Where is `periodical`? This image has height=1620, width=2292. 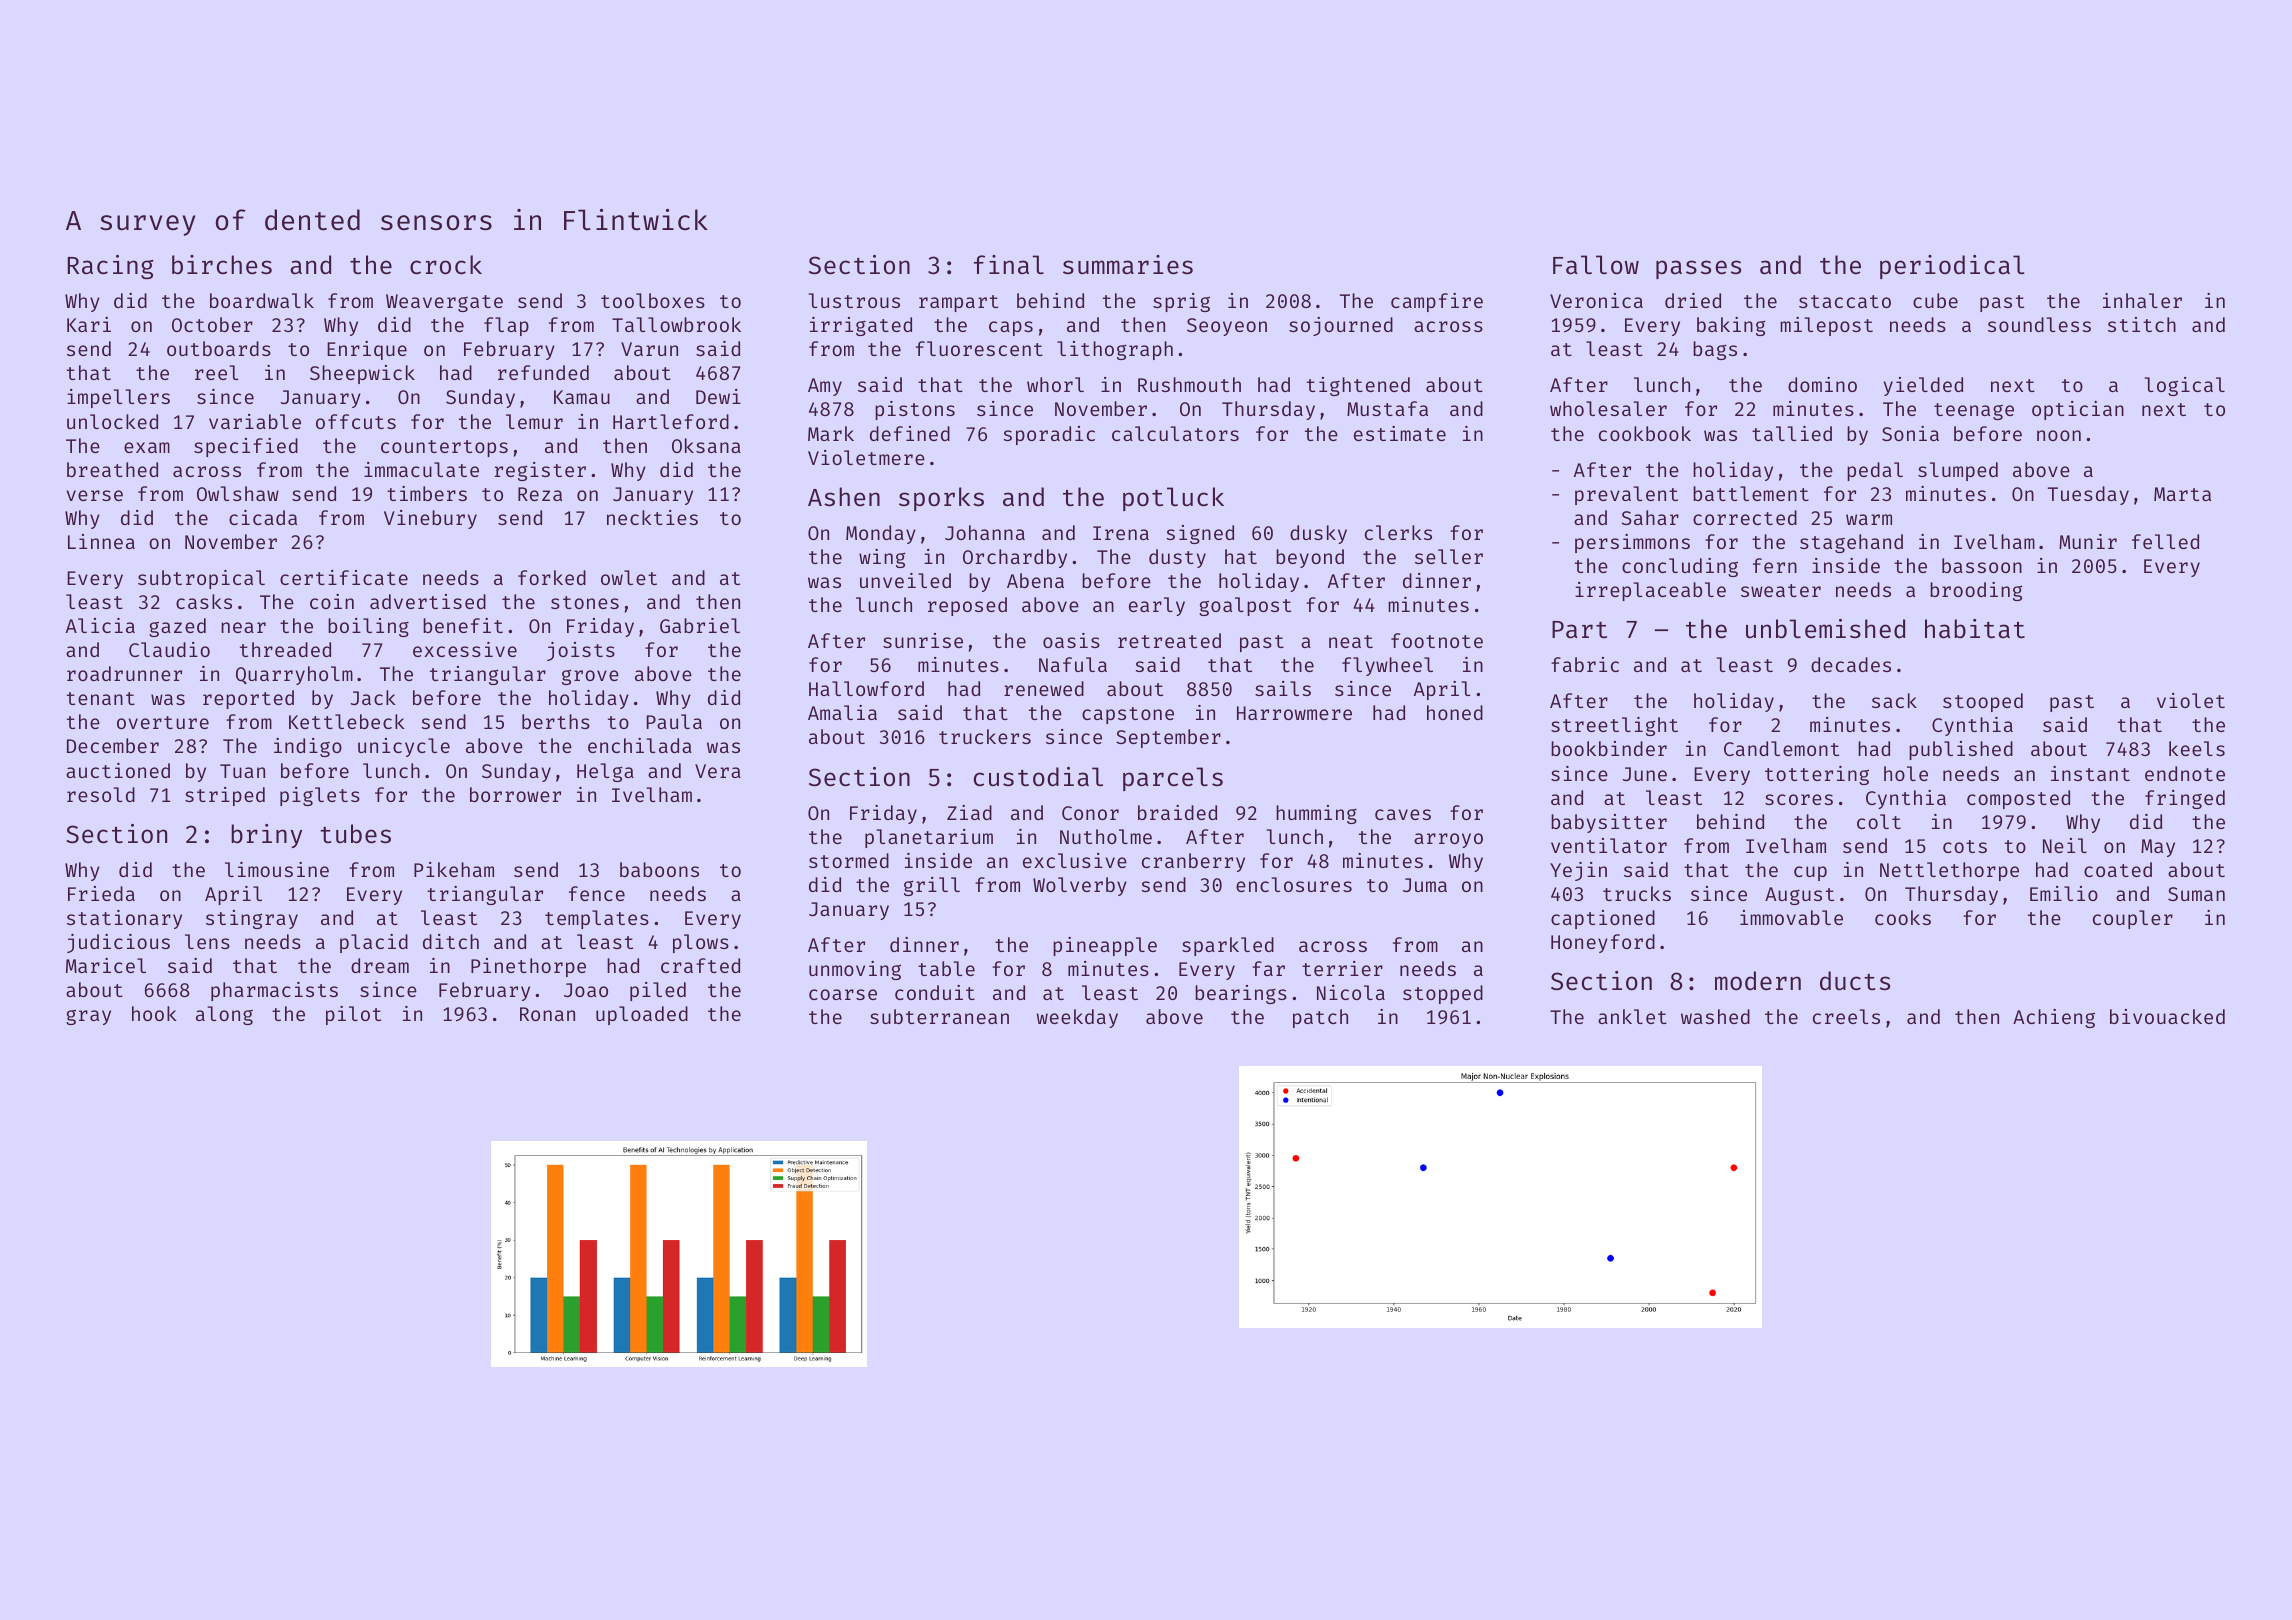
periodical is located at coordinates (1952, 267).
